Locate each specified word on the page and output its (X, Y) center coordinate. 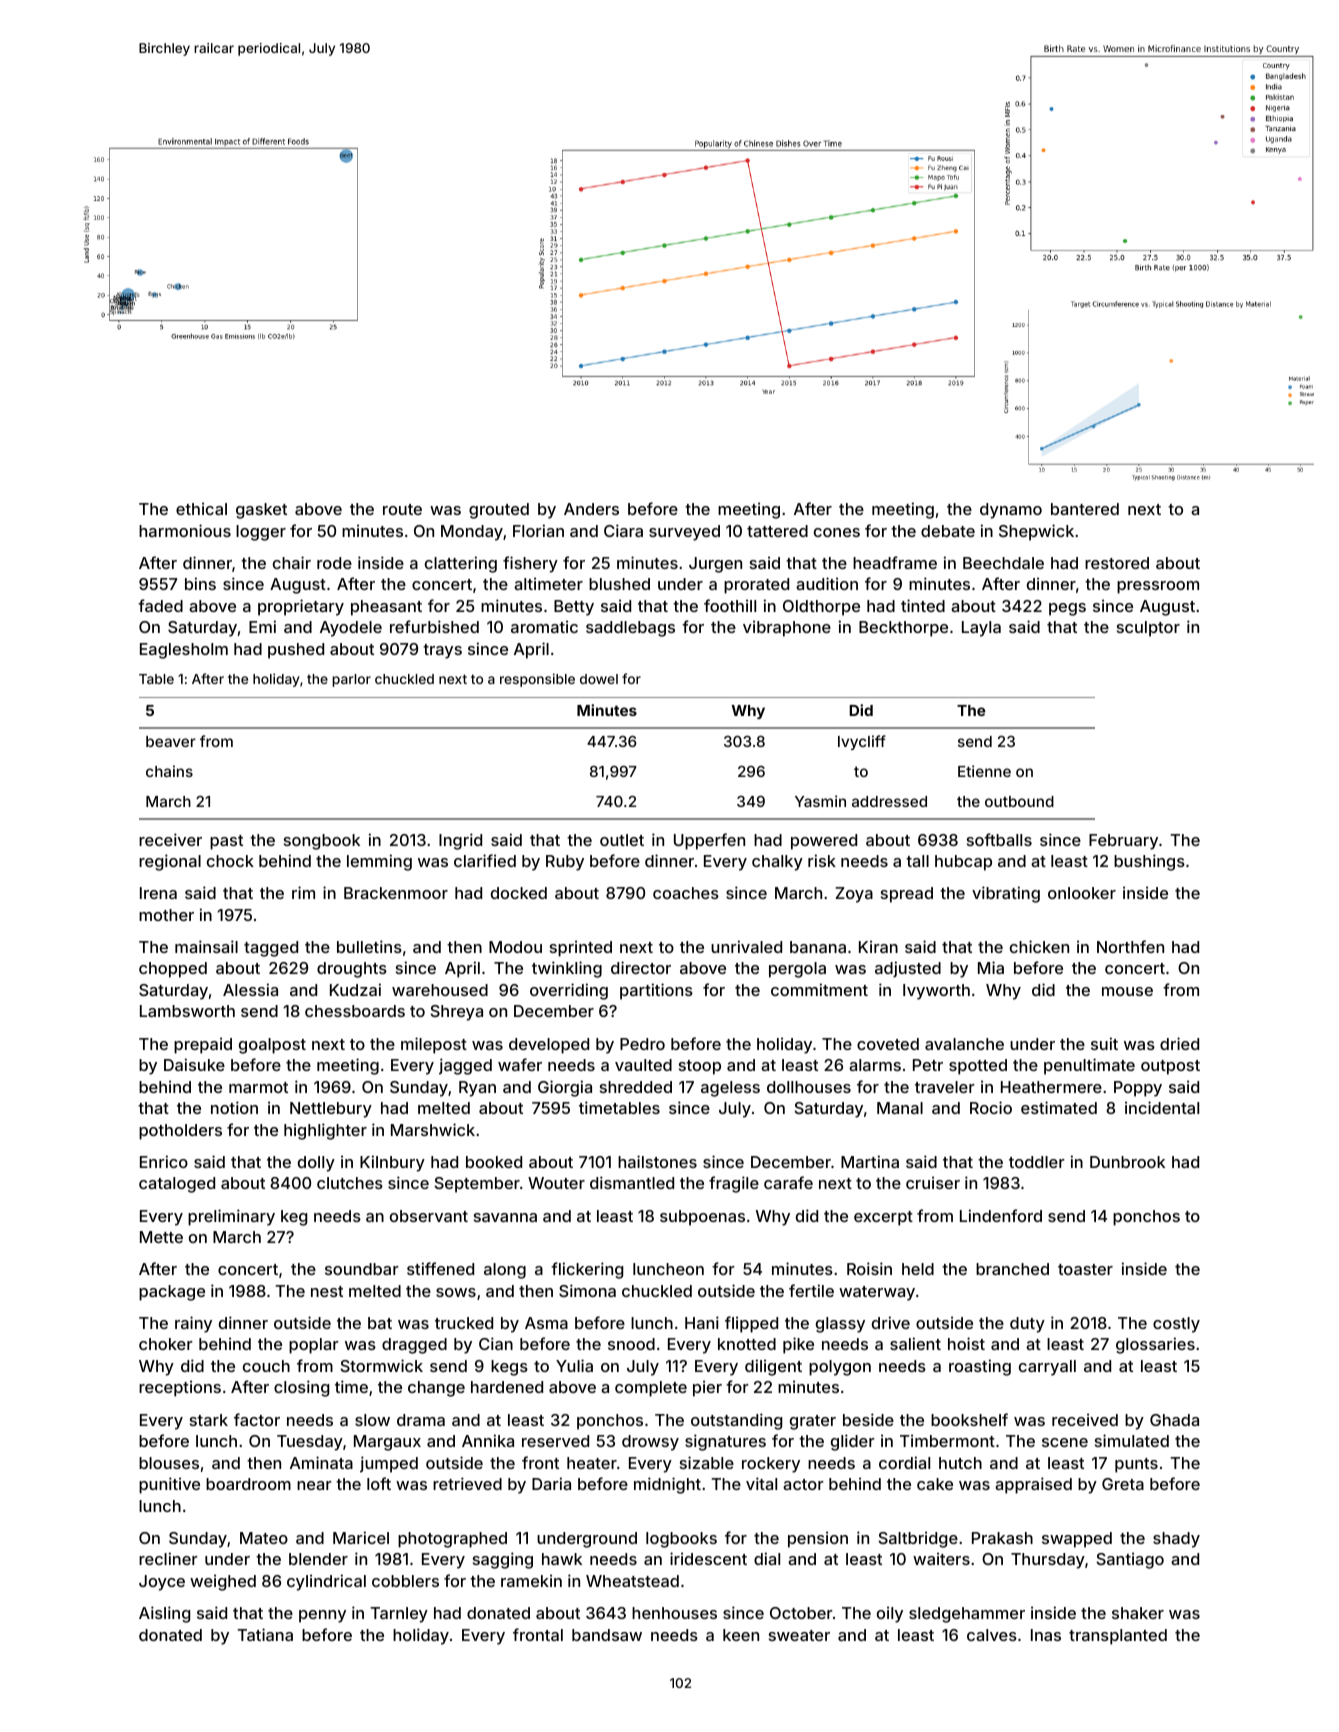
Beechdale (1003, 563)
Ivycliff (862, 742)
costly (1176, 1325)
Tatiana (265, 1634)
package (172, 1293)
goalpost (272, 1046)
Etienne (984, 771)
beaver (171, 741)
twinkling (567, 969)
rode (334, 563)
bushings (1149, 862)
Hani (702, 1322)
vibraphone (787, 628)
